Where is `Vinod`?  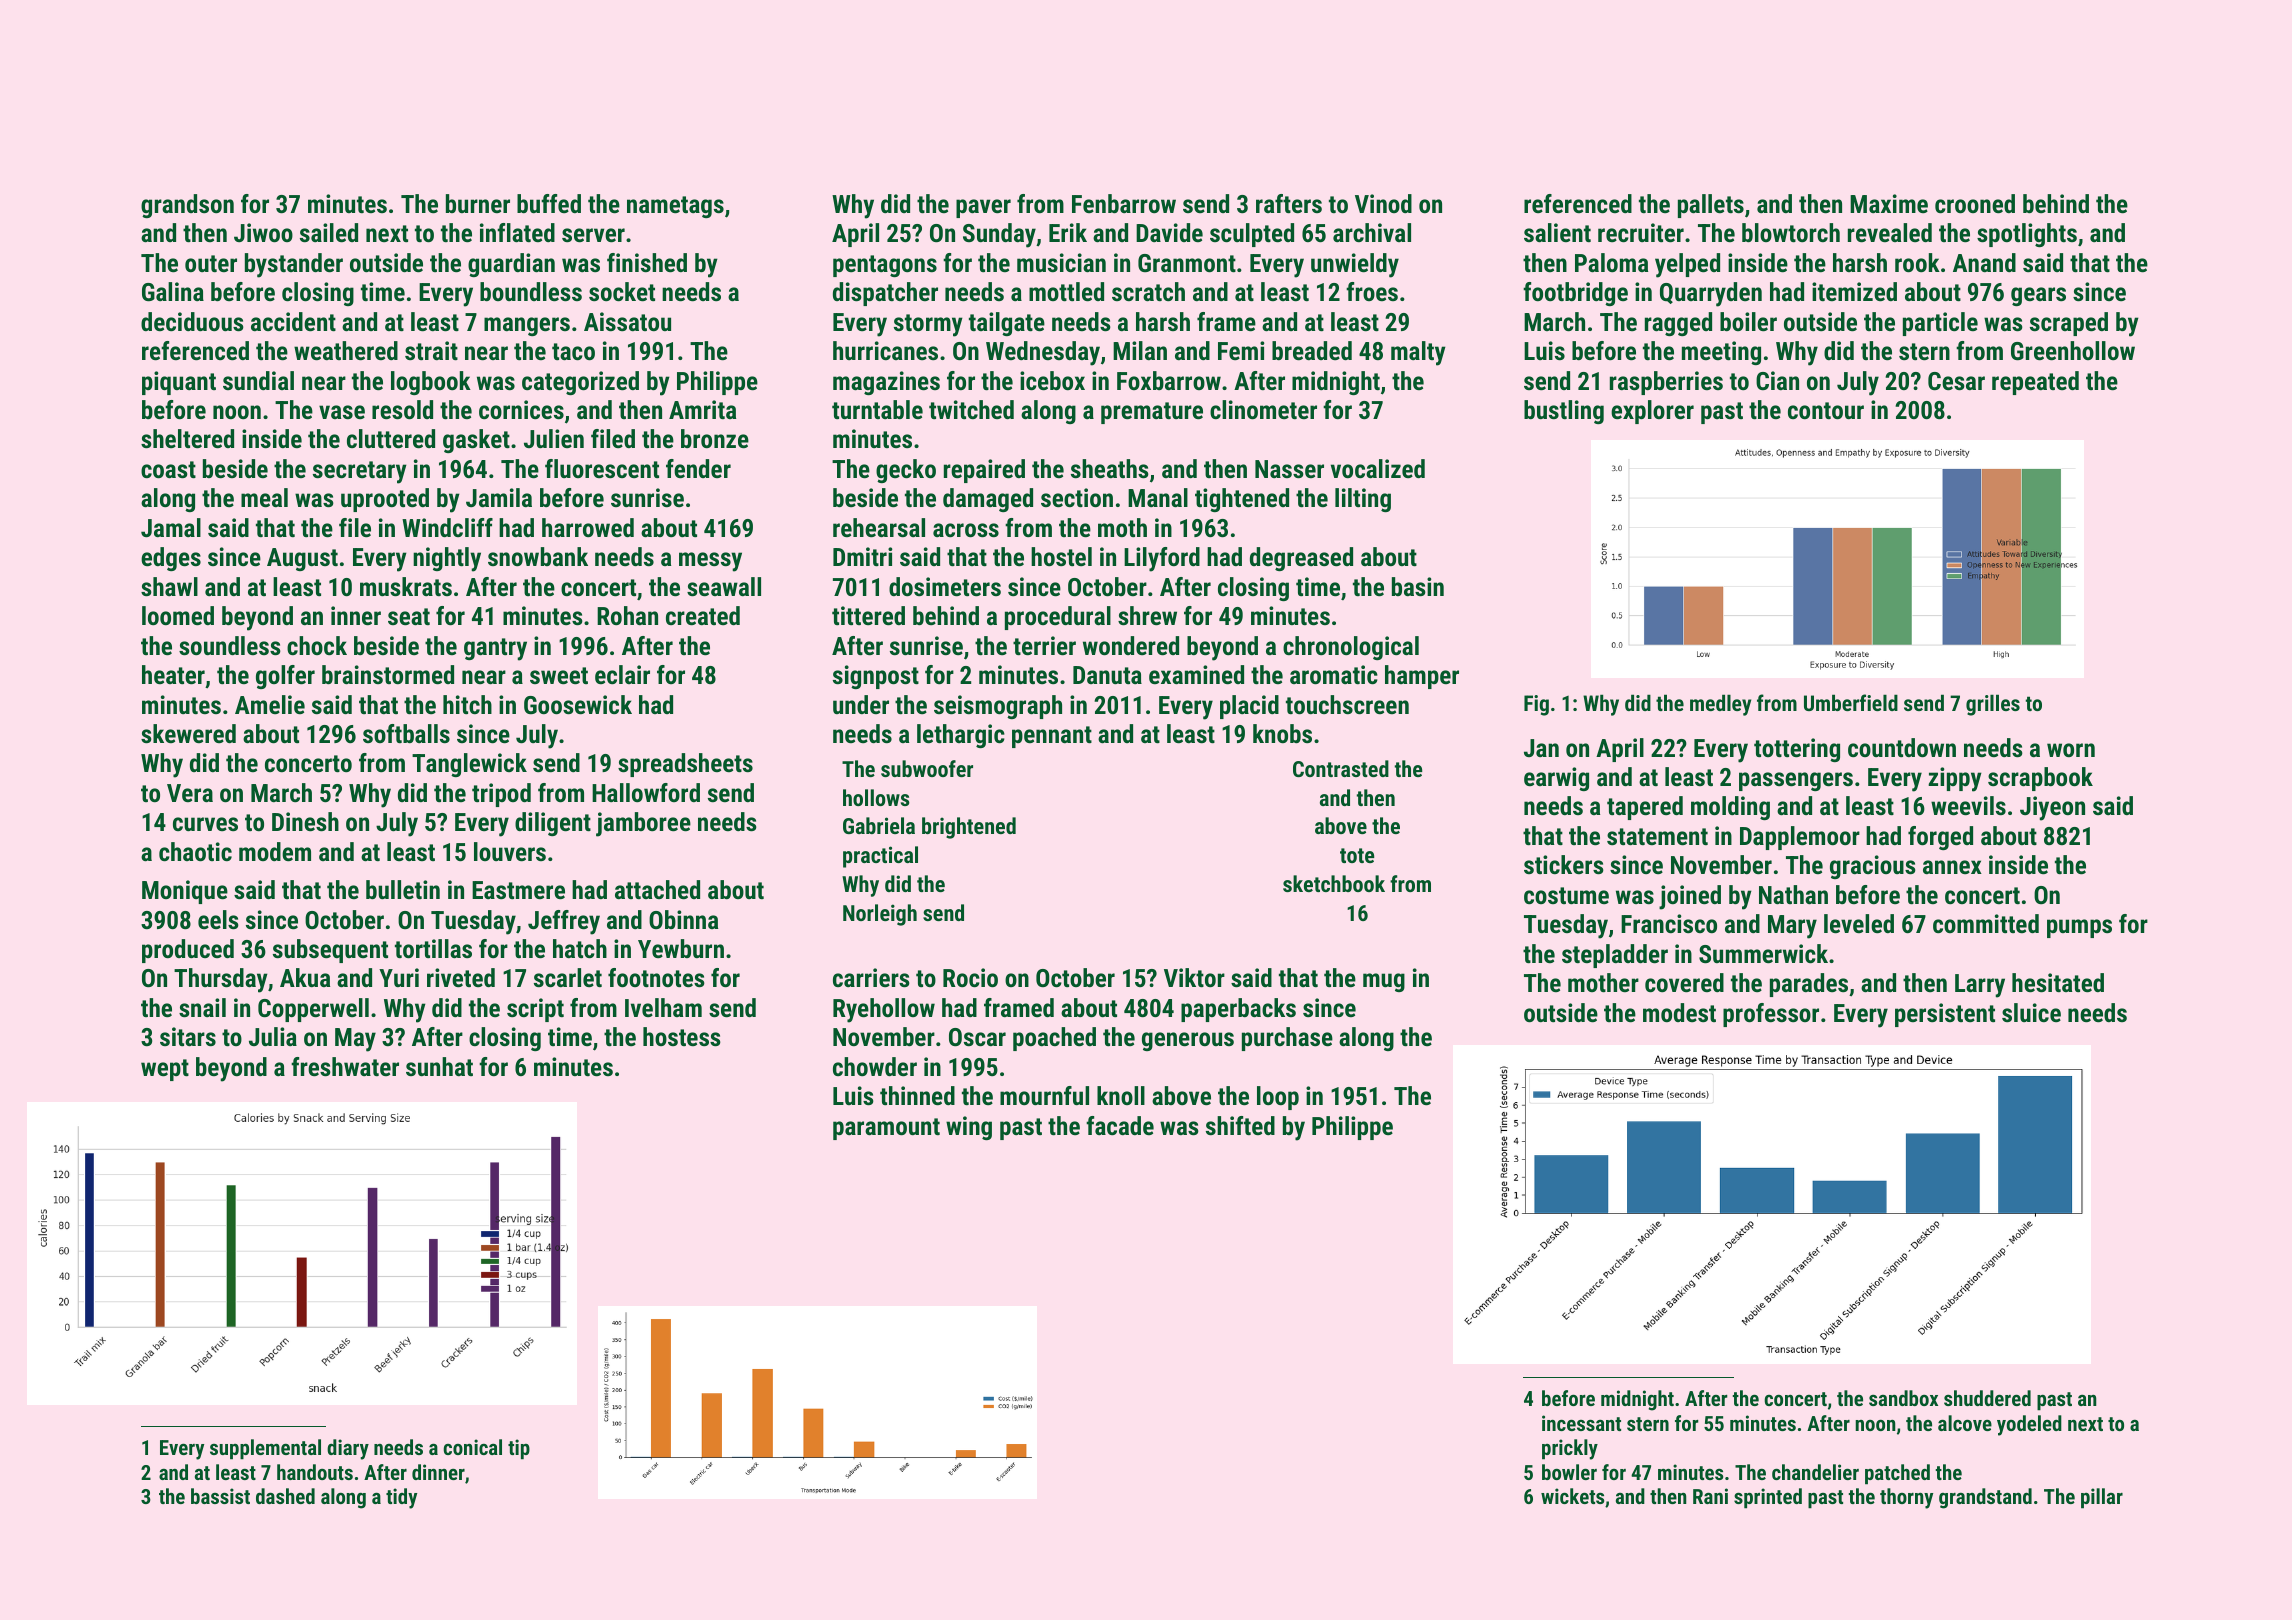
Vinod is located at coordinates (1383, 203).
